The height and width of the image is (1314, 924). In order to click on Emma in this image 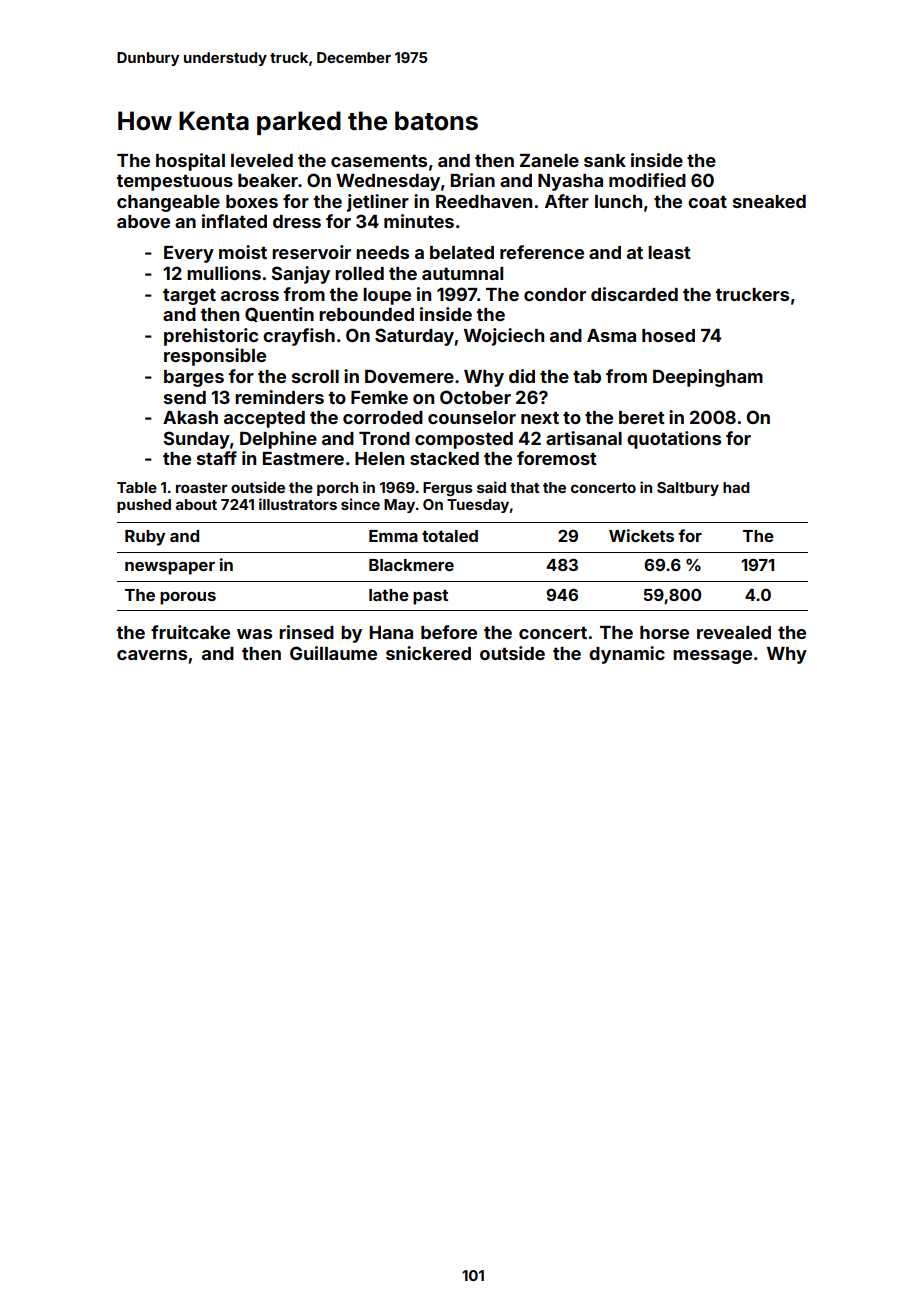, I will do `click(393, 536)`.
